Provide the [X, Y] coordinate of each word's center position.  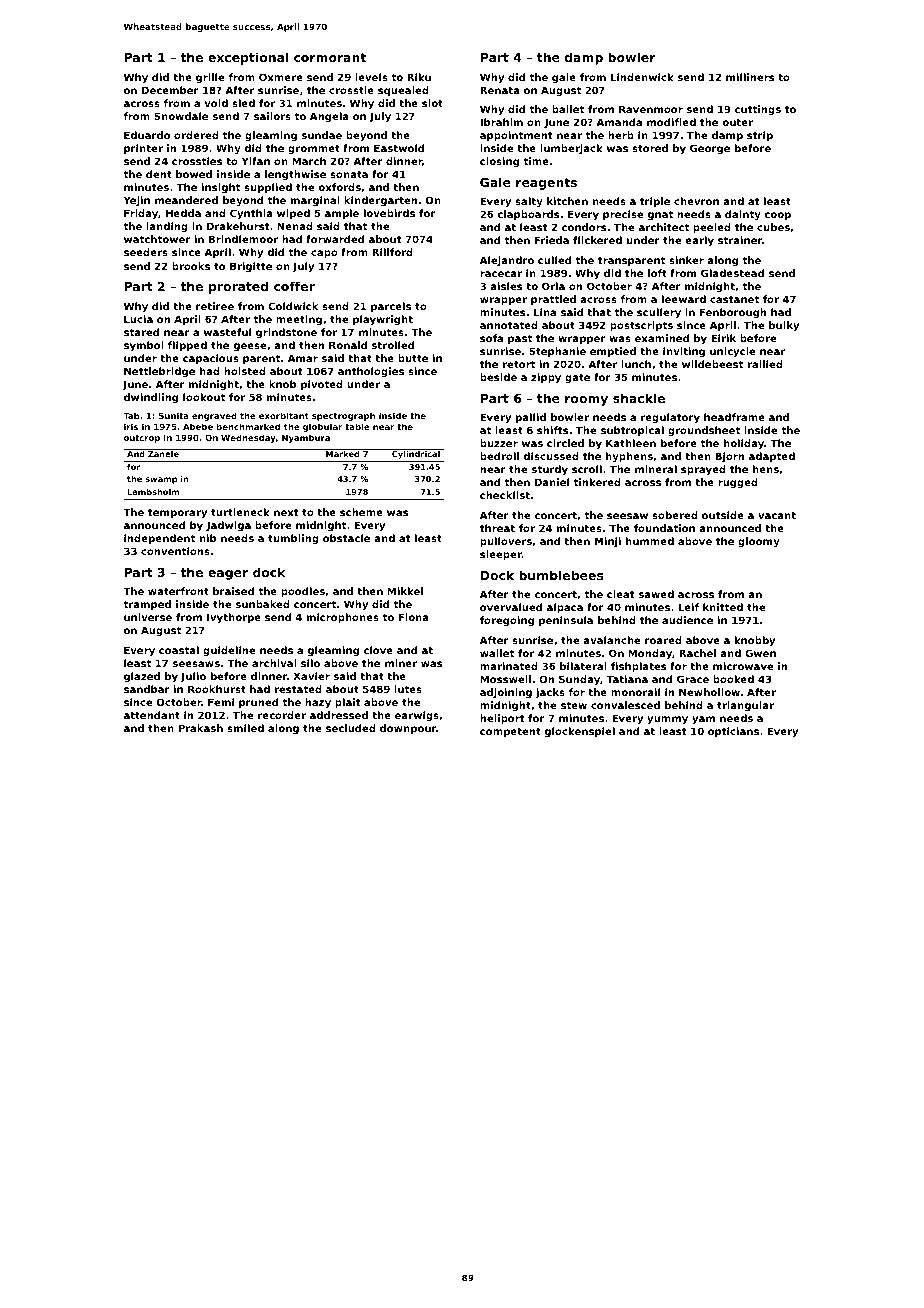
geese [250, 347]
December [170, 90]
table [357, 426]
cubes [773, 227]
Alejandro [507, 261]
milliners [750, 77]
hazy [318, 703]
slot [432, 103]
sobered [675, 515]
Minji [608, 542]
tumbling [293, 539]
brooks [191, 266]
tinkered [597, 482]
